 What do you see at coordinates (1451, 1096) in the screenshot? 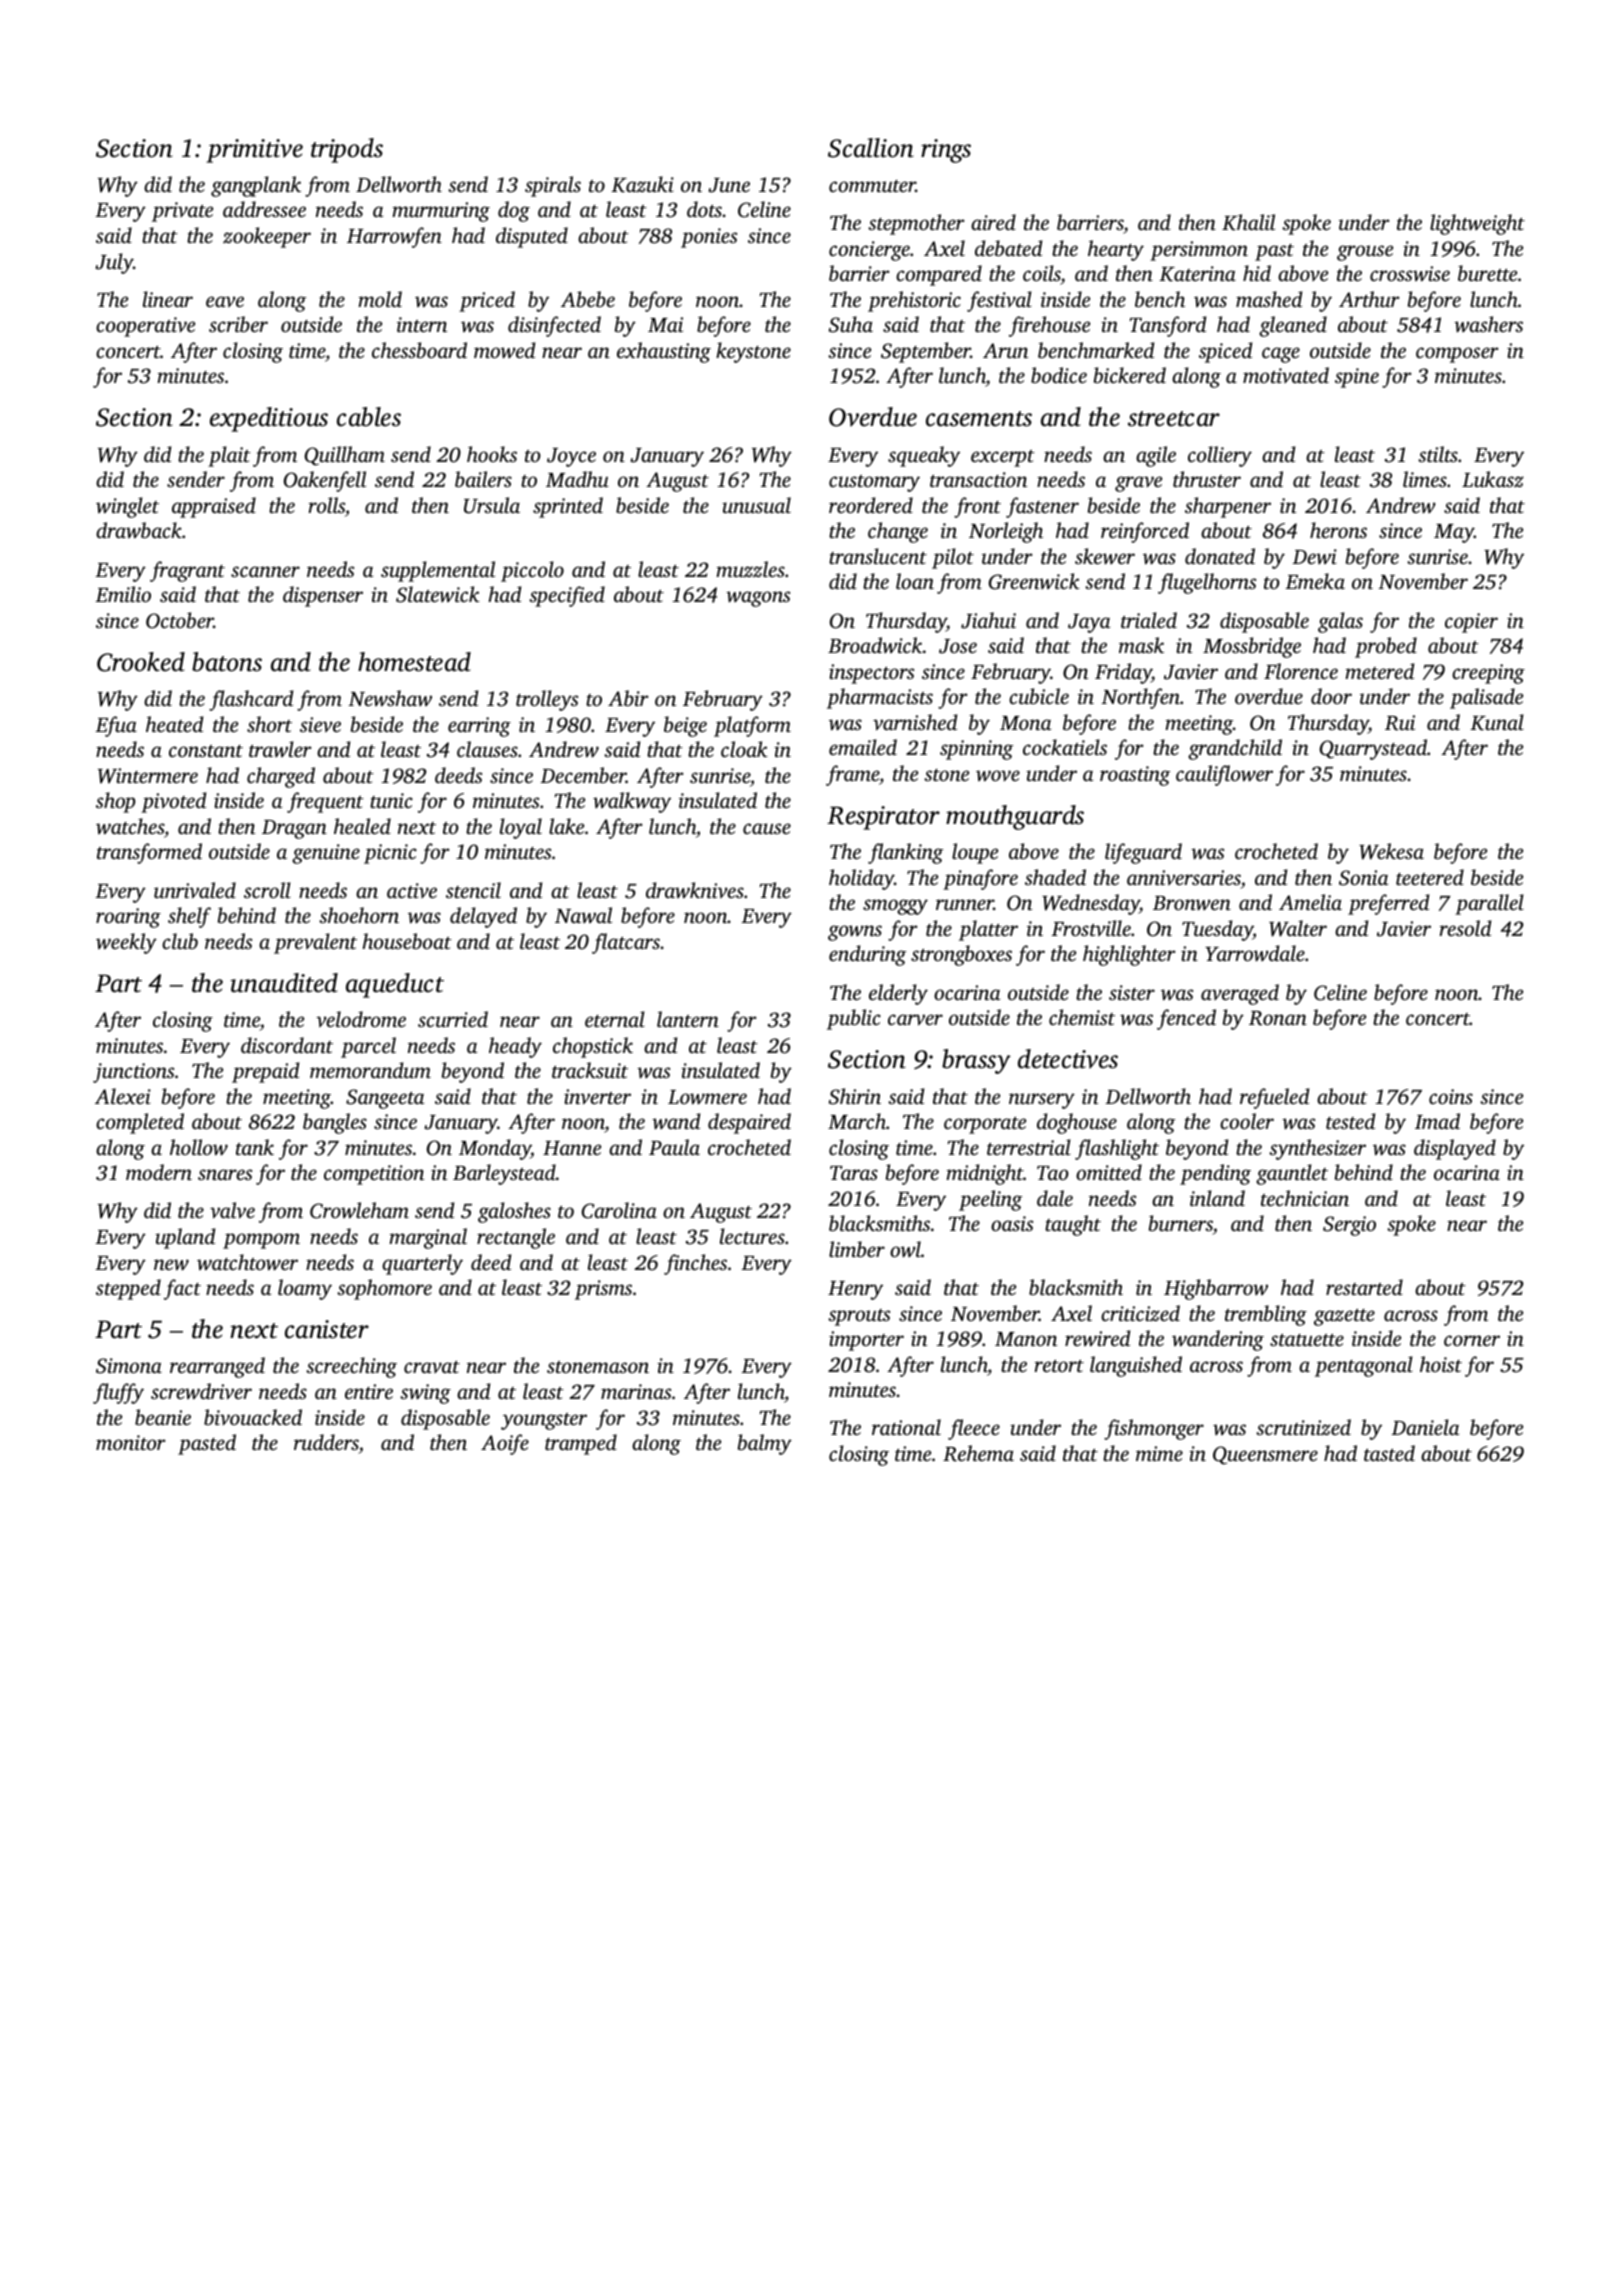
I see `coins` at bounding box center [1451, 1096].
